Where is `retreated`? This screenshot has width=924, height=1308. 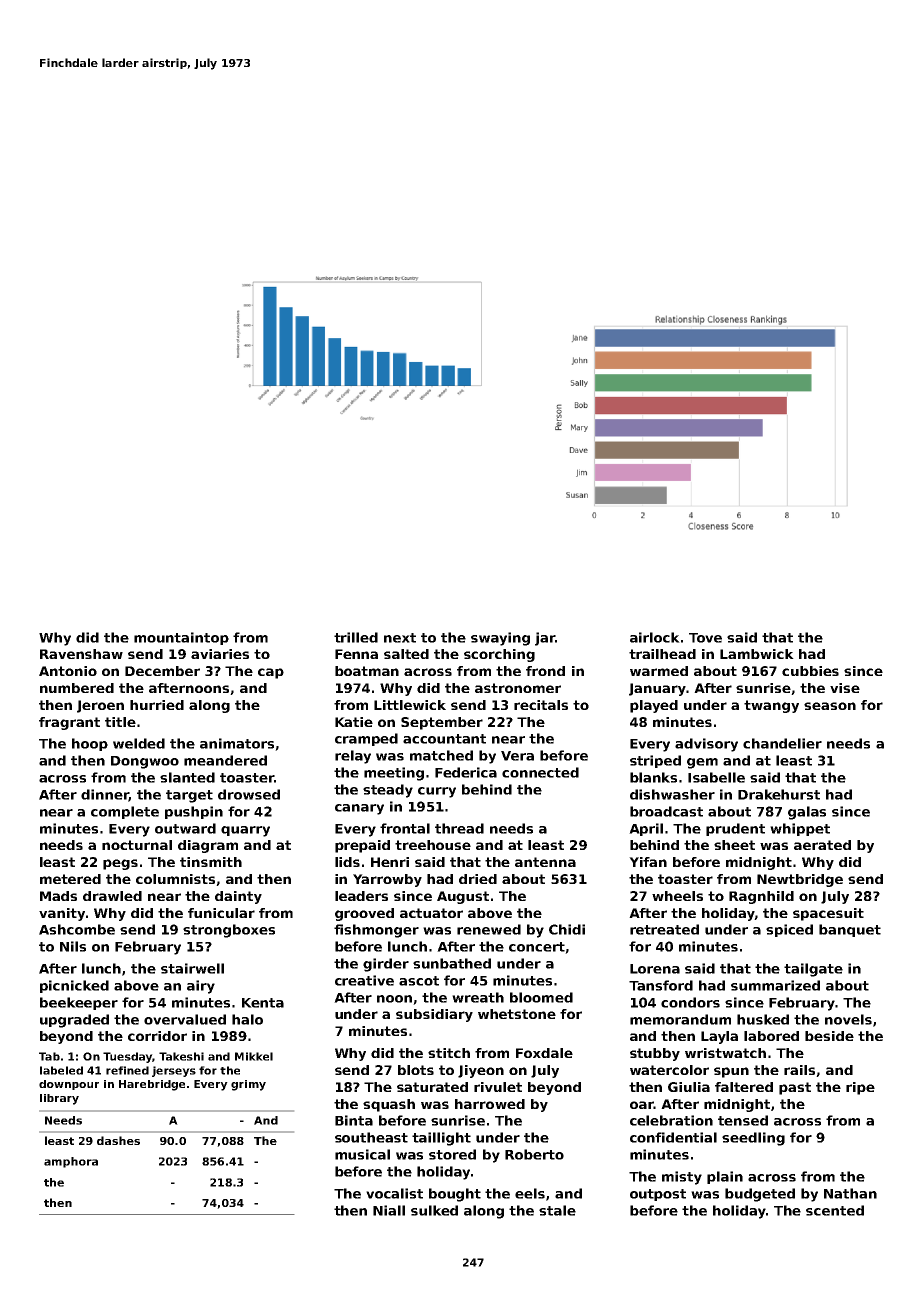
retreated is located at coordinates (664, 929).
